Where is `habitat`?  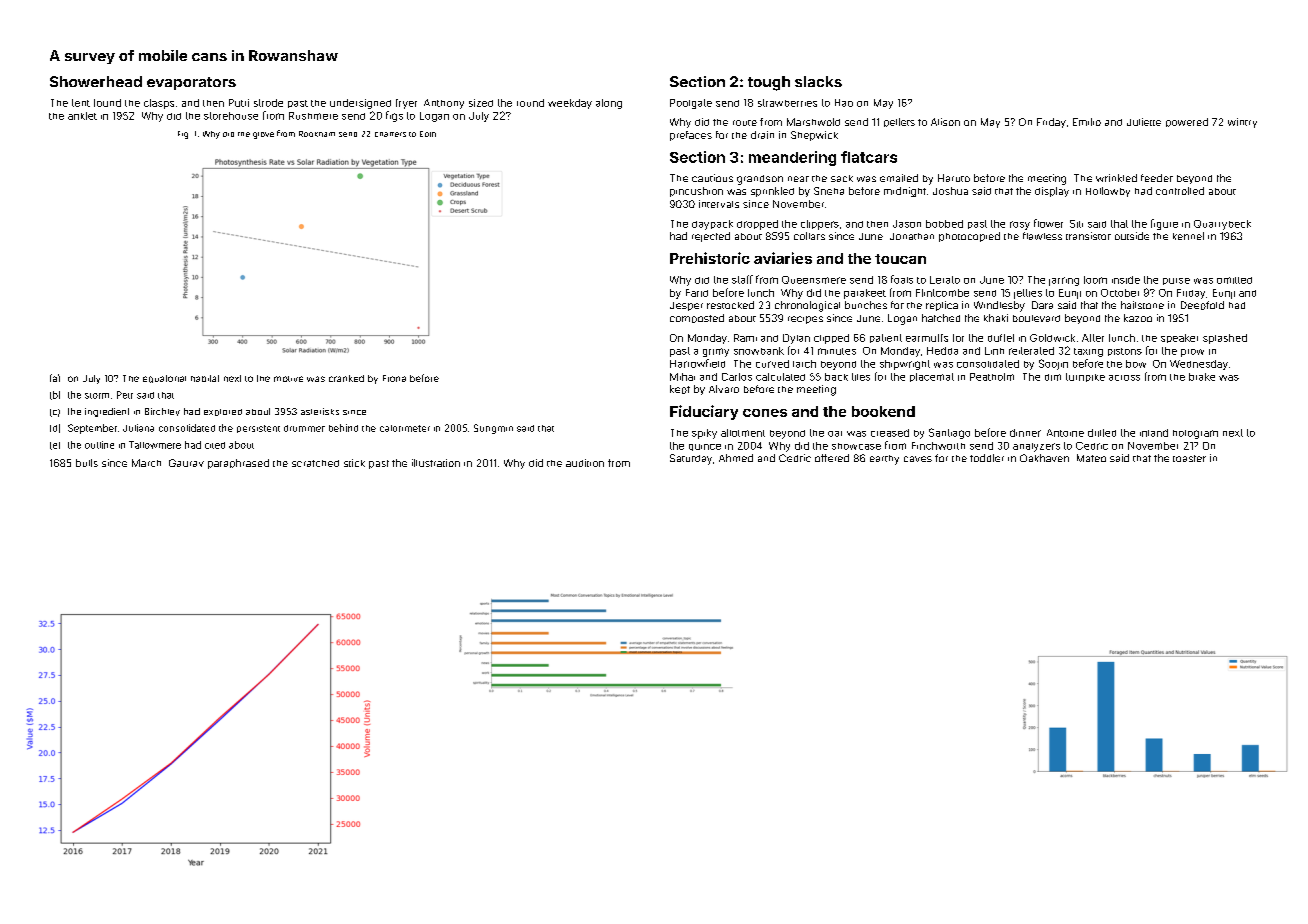 habitat is located at coordinates (205, 378).
